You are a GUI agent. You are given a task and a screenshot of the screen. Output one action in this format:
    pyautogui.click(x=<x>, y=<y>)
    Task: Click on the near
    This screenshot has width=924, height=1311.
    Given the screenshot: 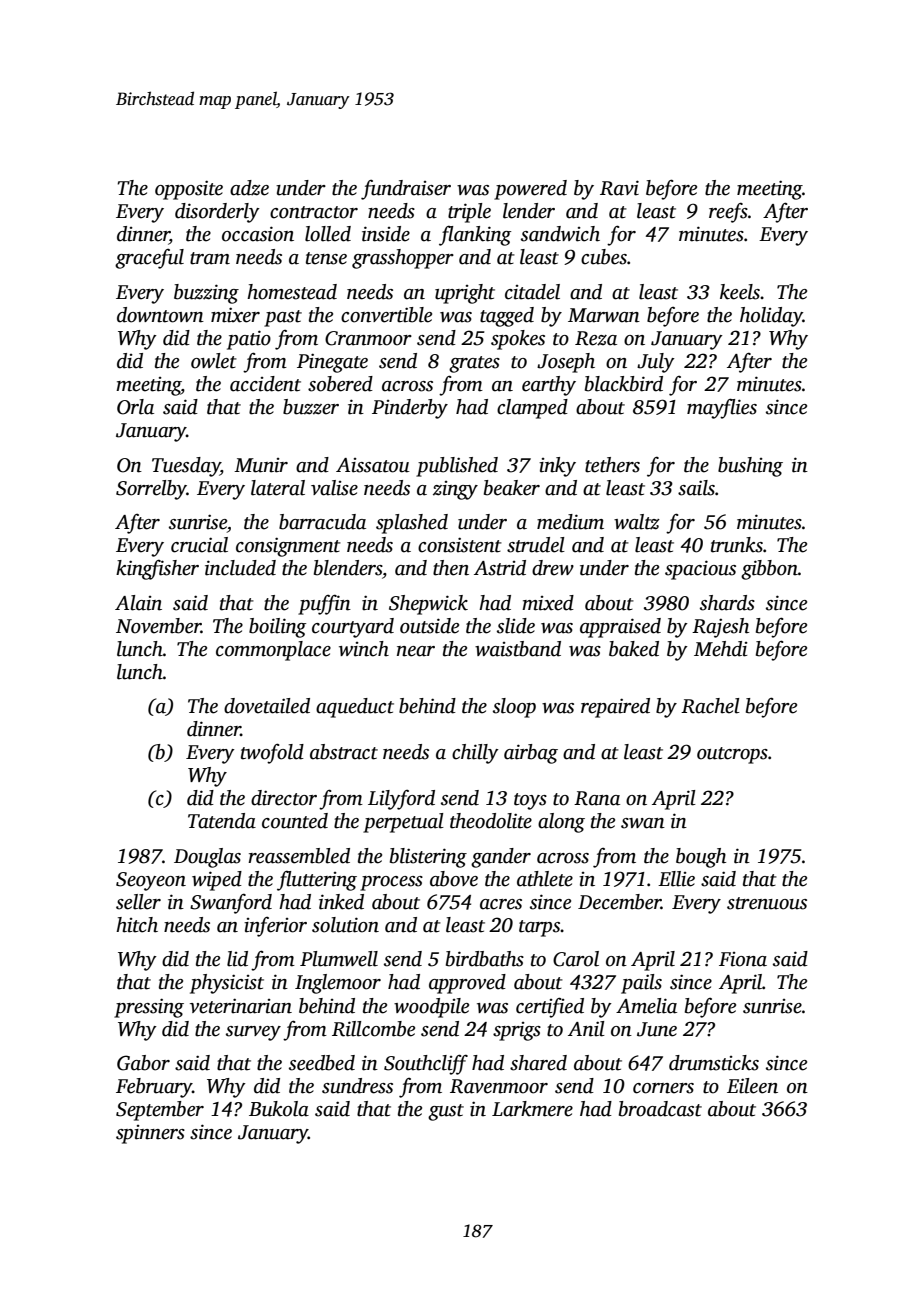 What is the action you would take?
    pyautogui.click(x=416, y=651)
